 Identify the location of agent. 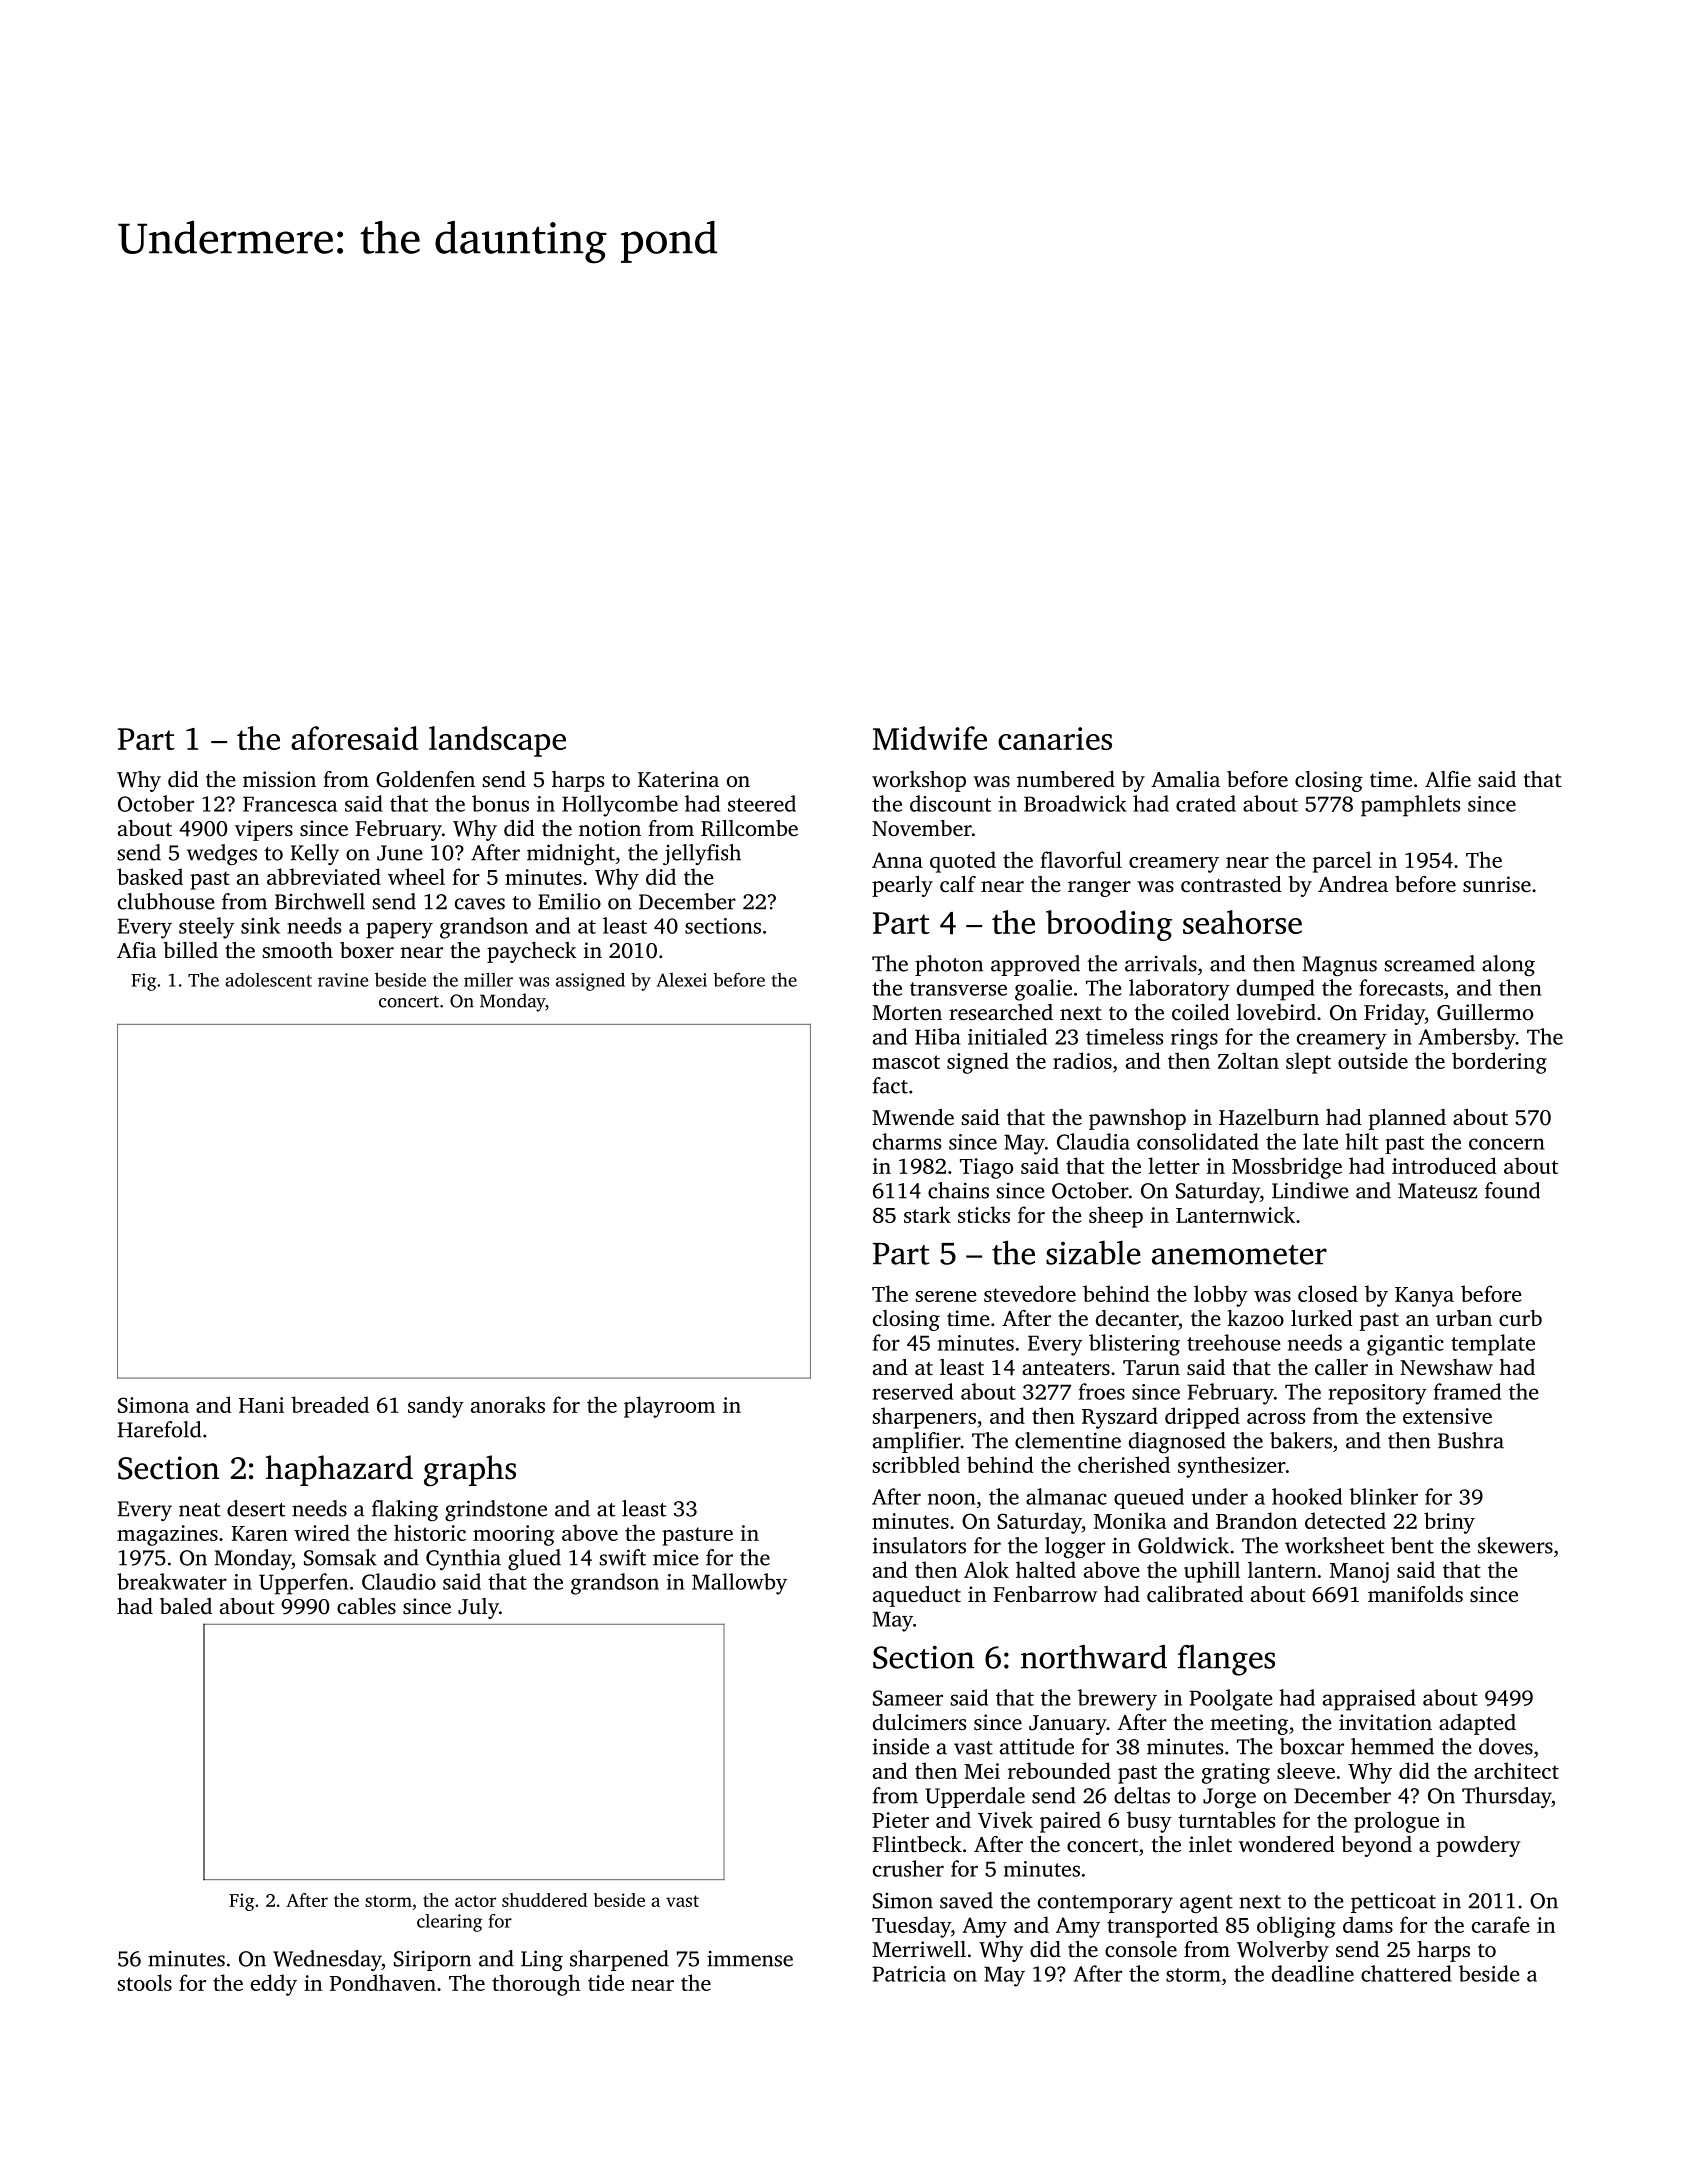
(1206, 1904).
